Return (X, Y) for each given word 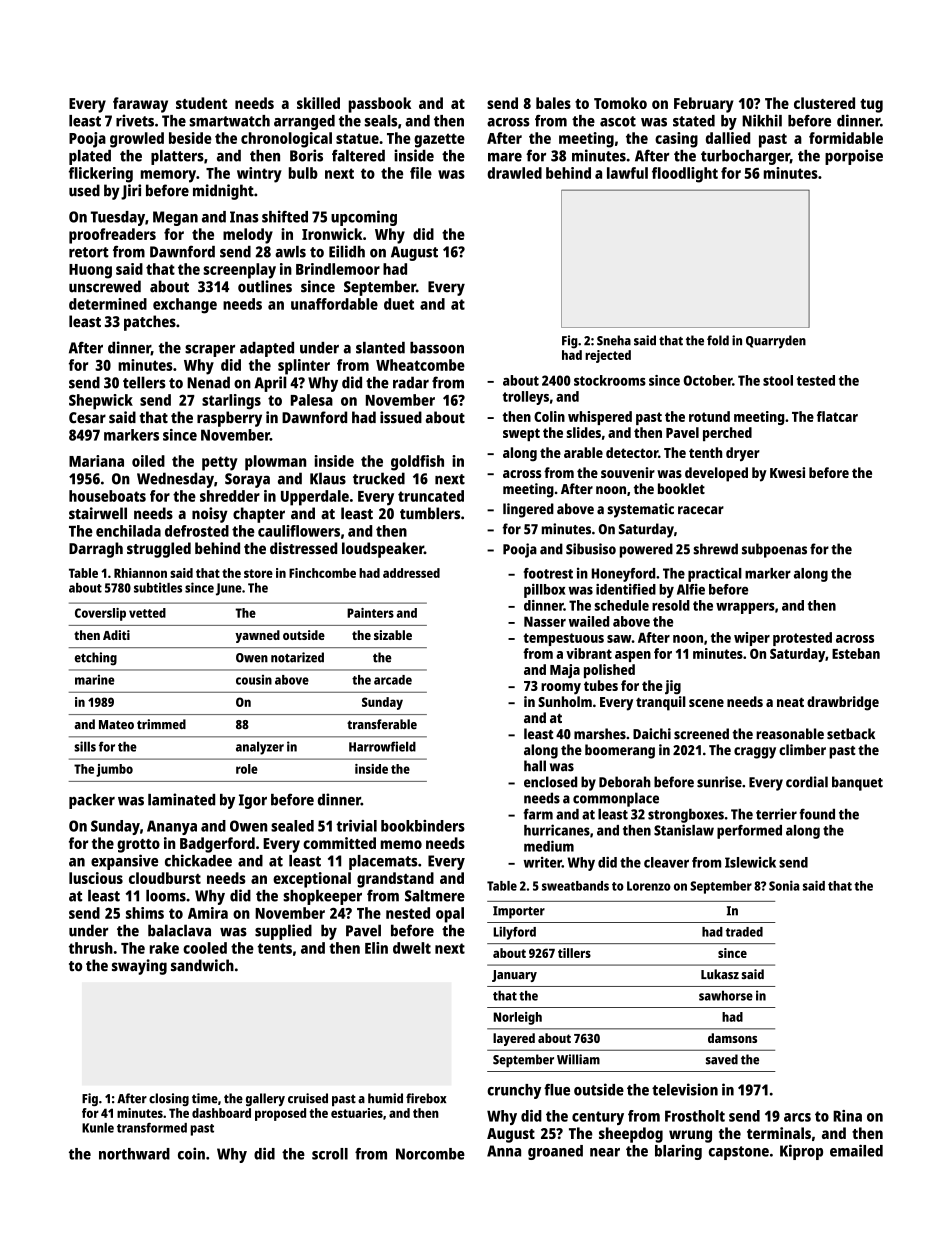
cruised (308, 1098)
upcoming (364, 218)
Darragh (96, 550)
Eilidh (347, 251)
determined (108, 304)
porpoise (854, 157)
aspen (633, 656)
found (817, 814)
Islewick (750, 862)
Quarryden (776, 342)
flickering (101, 175)
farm (538, 814)
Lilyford (515, 933)
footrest (548, 573)
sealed (292, 826)
